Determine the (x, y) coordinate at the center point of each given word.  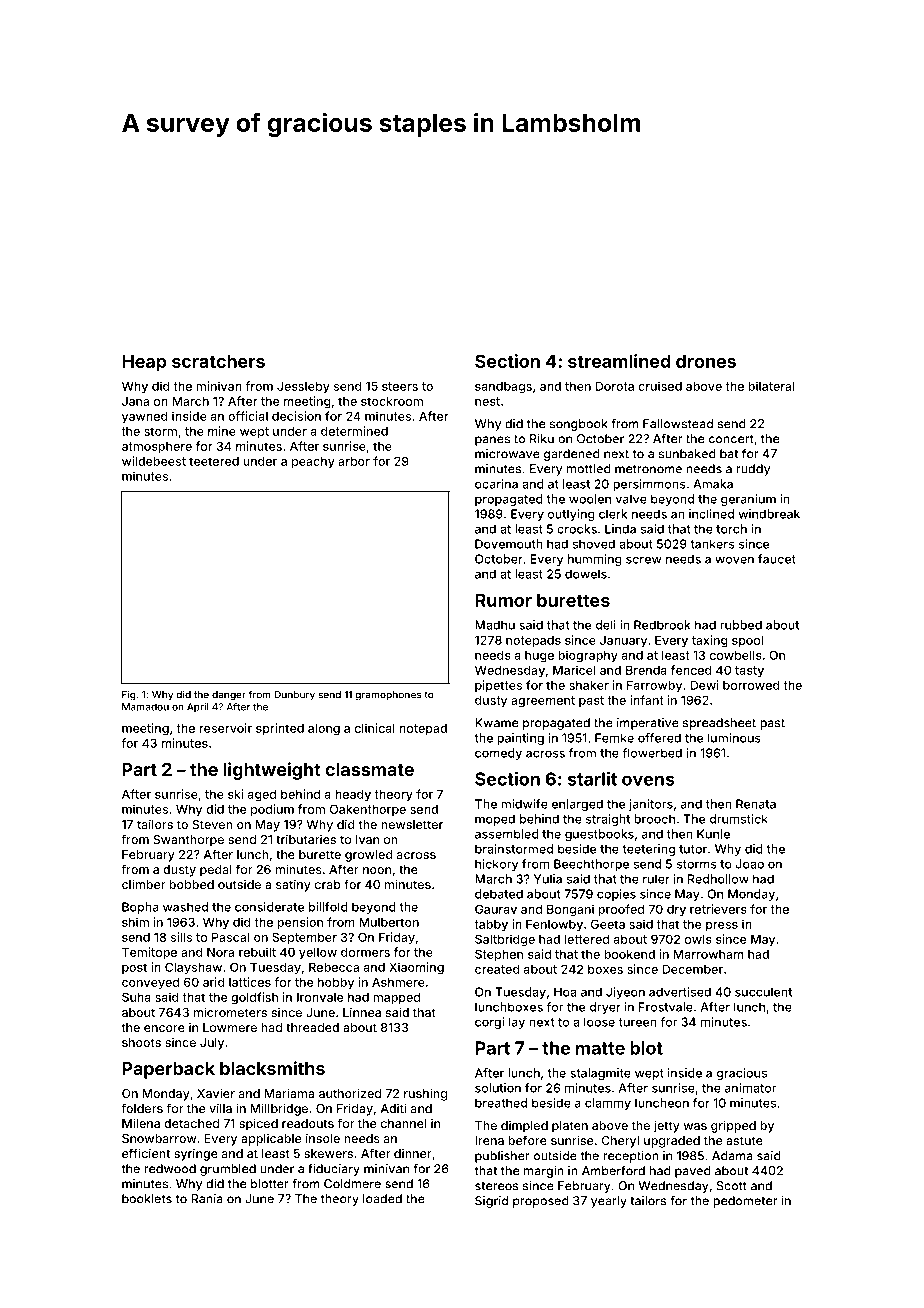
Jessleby (303, 387)
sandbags (503, 388)
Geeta (608, 924)
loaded (382, 1199)
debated (499, 894)
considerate (269, 907)
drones (706, 361)
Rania (207, 1199)
